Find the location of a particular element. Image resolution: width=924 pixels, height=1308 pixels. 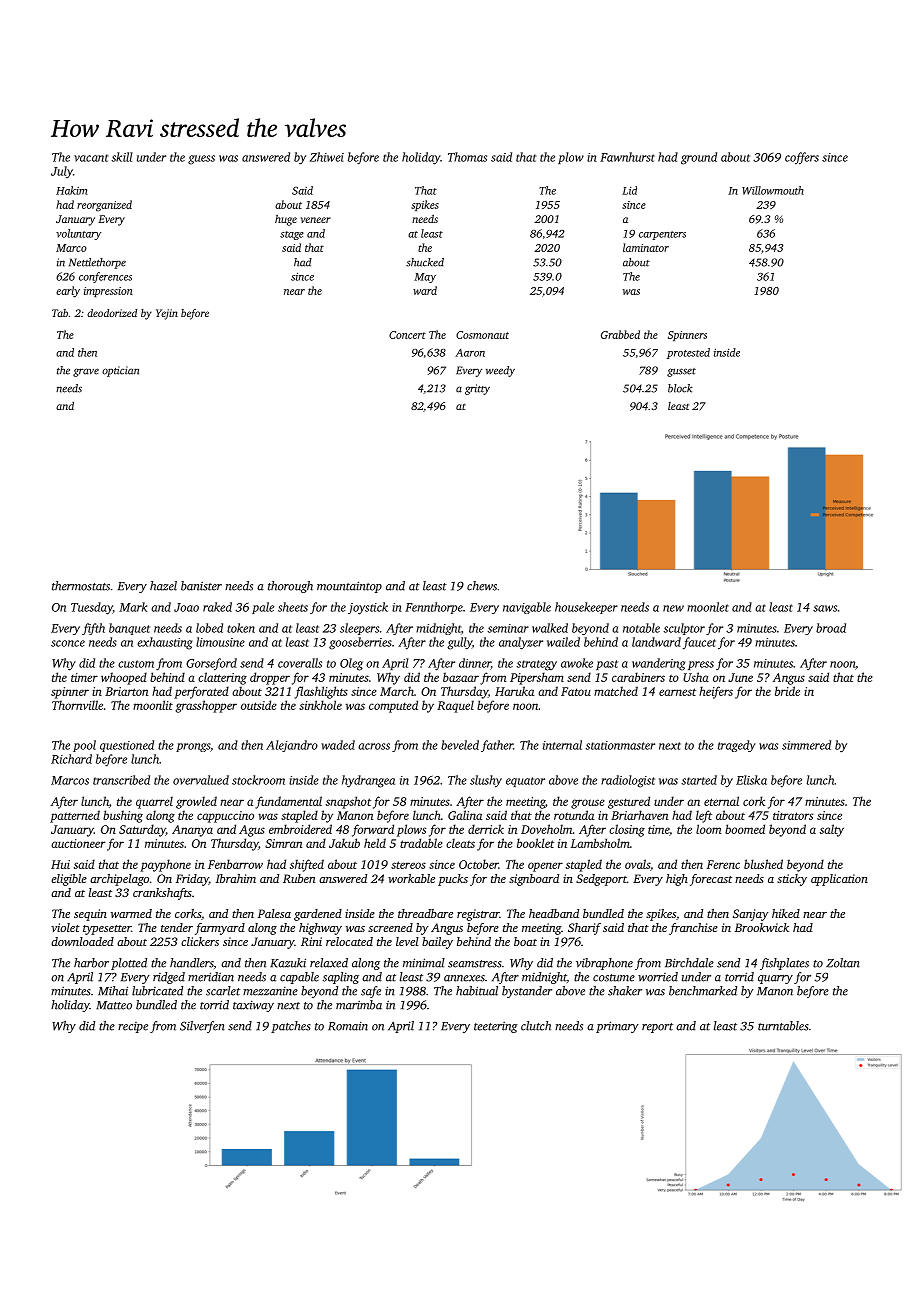

moonlet is located at coordinates (708, 607).
